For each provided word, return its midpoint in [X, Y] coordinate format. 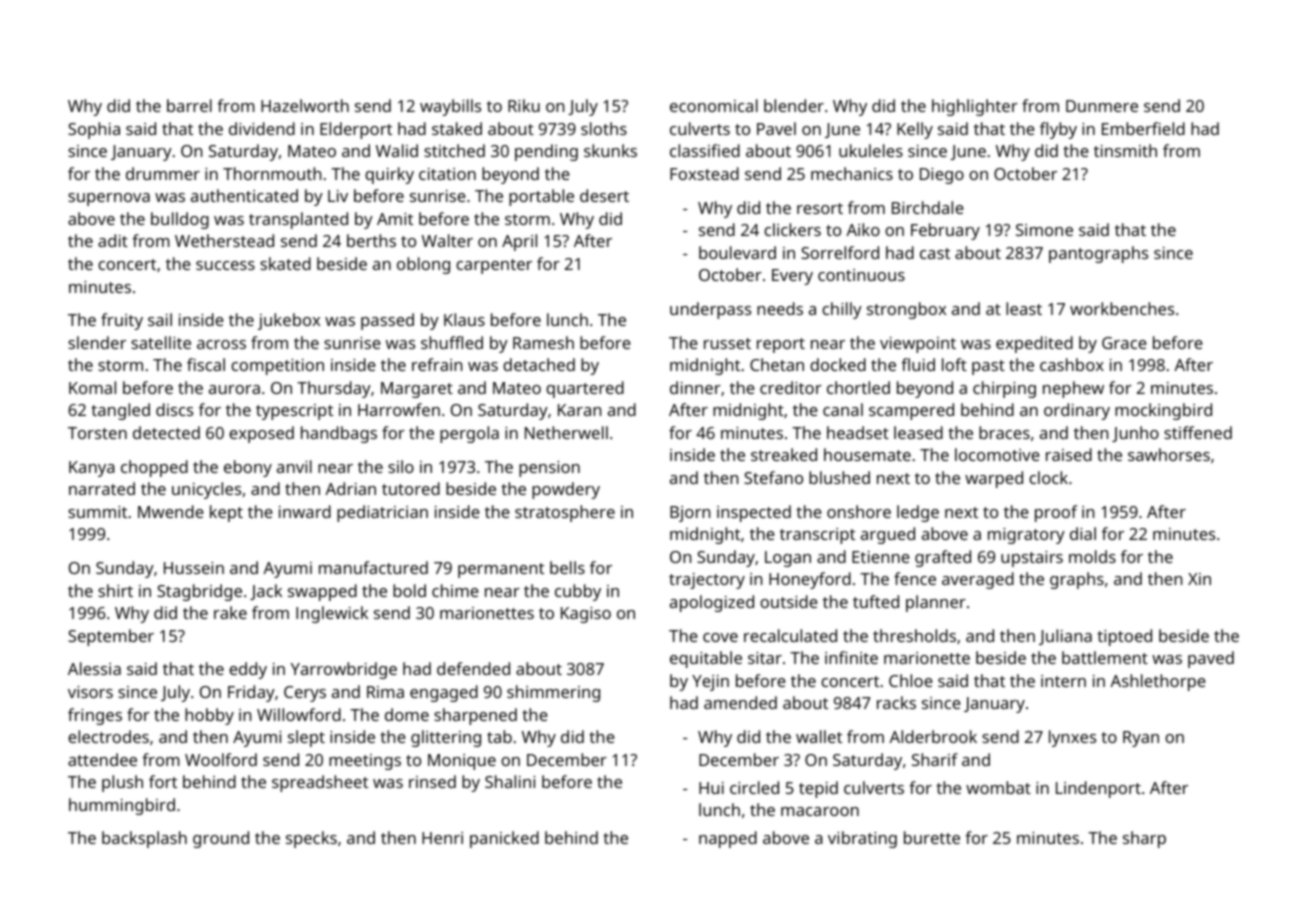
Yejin [710, 683]
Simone [1044, 230]
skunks [610, 150]
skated [285, 263]
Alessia [94, 668]
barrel [189, 105]
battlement [1105, 657]
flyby [1058, 130]
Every [792, 277]
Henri [442, 838]
